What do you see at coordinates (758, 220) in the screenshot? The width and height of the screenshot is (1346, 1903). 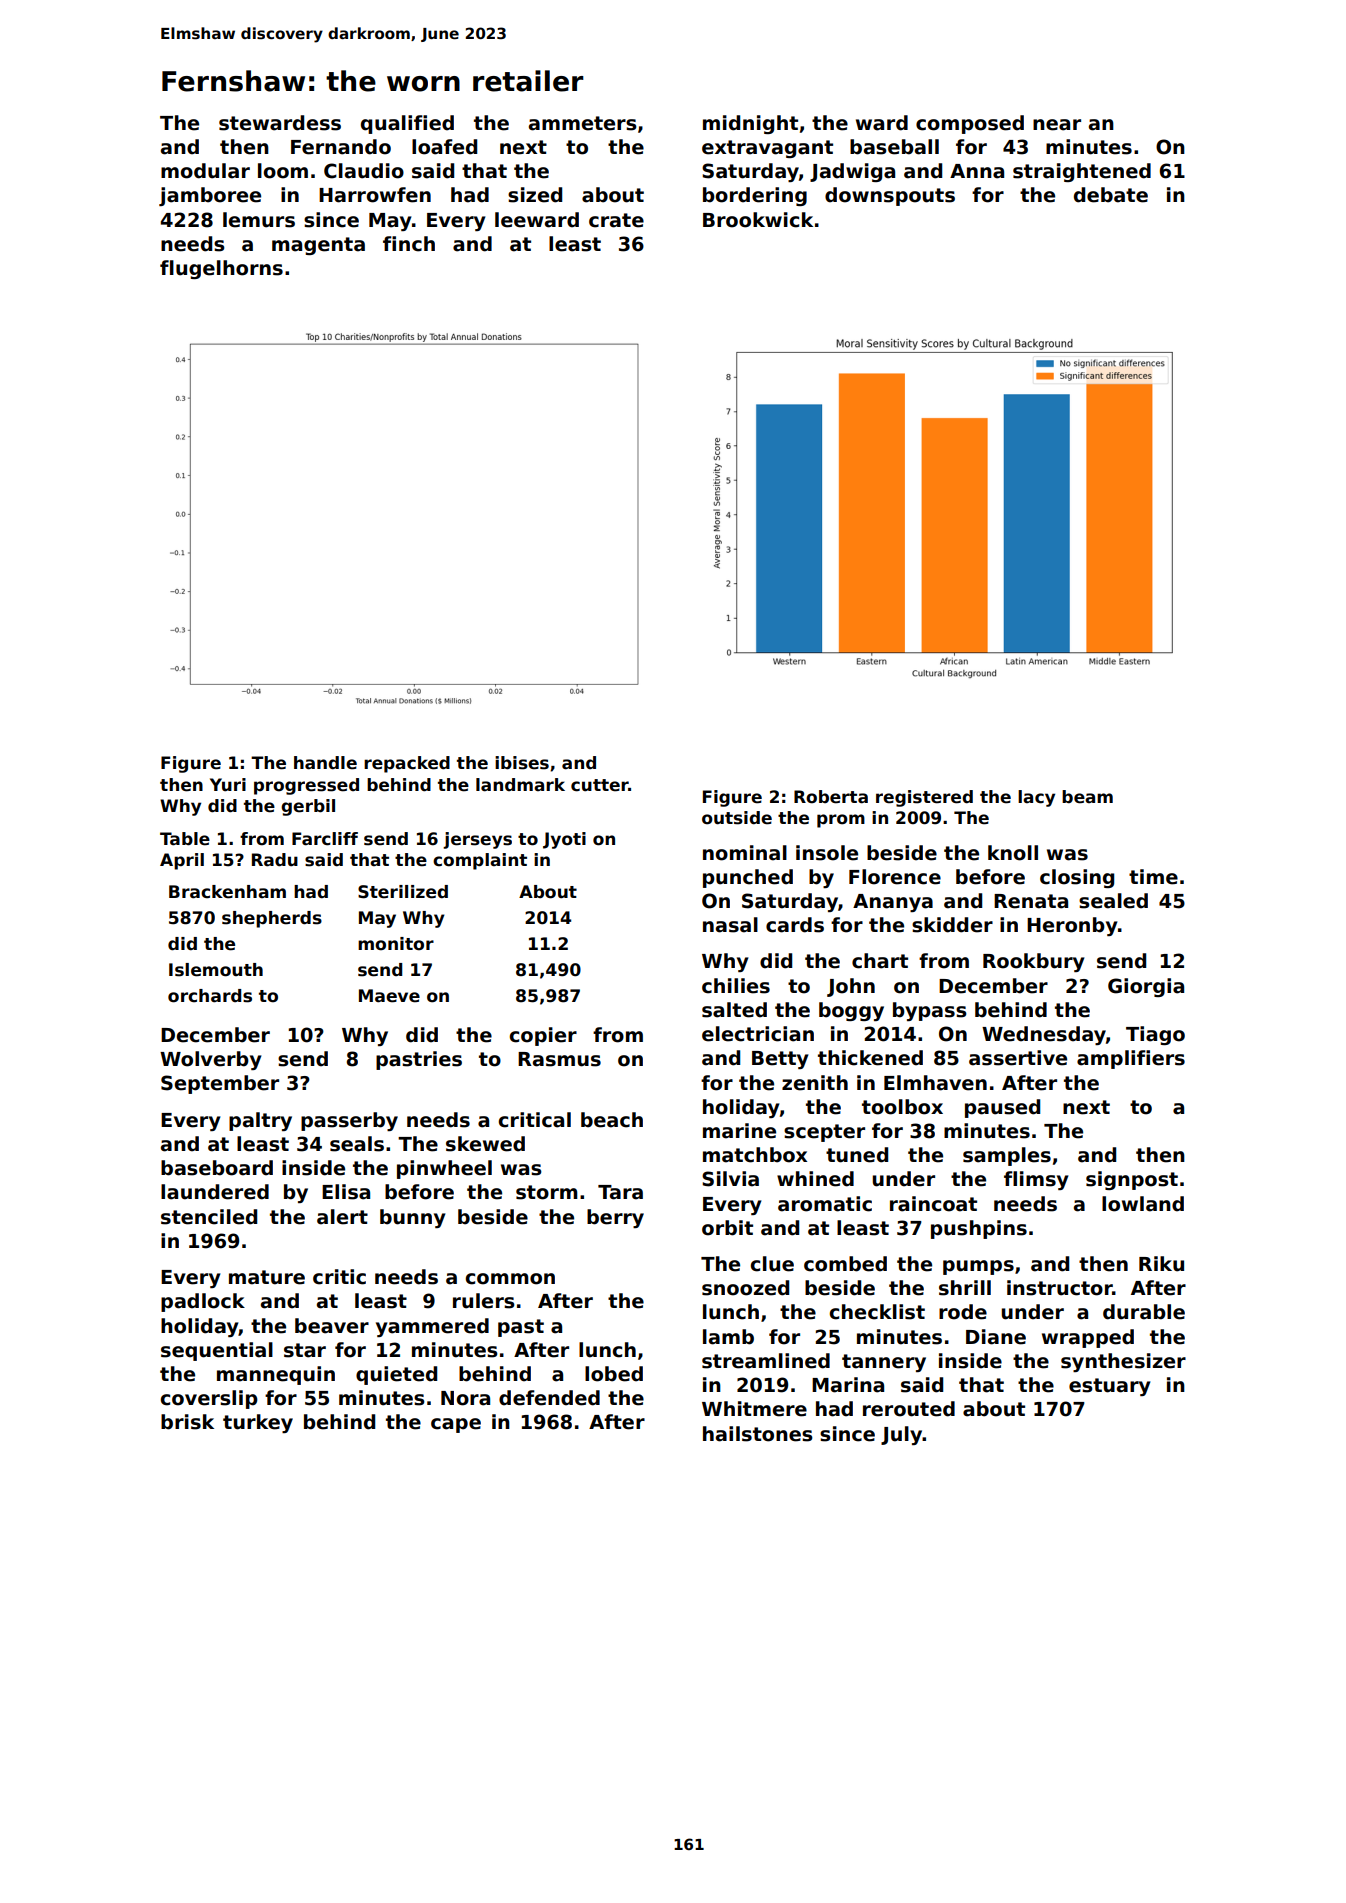 I see `Brookwick` at bounding box center [758, 220].
